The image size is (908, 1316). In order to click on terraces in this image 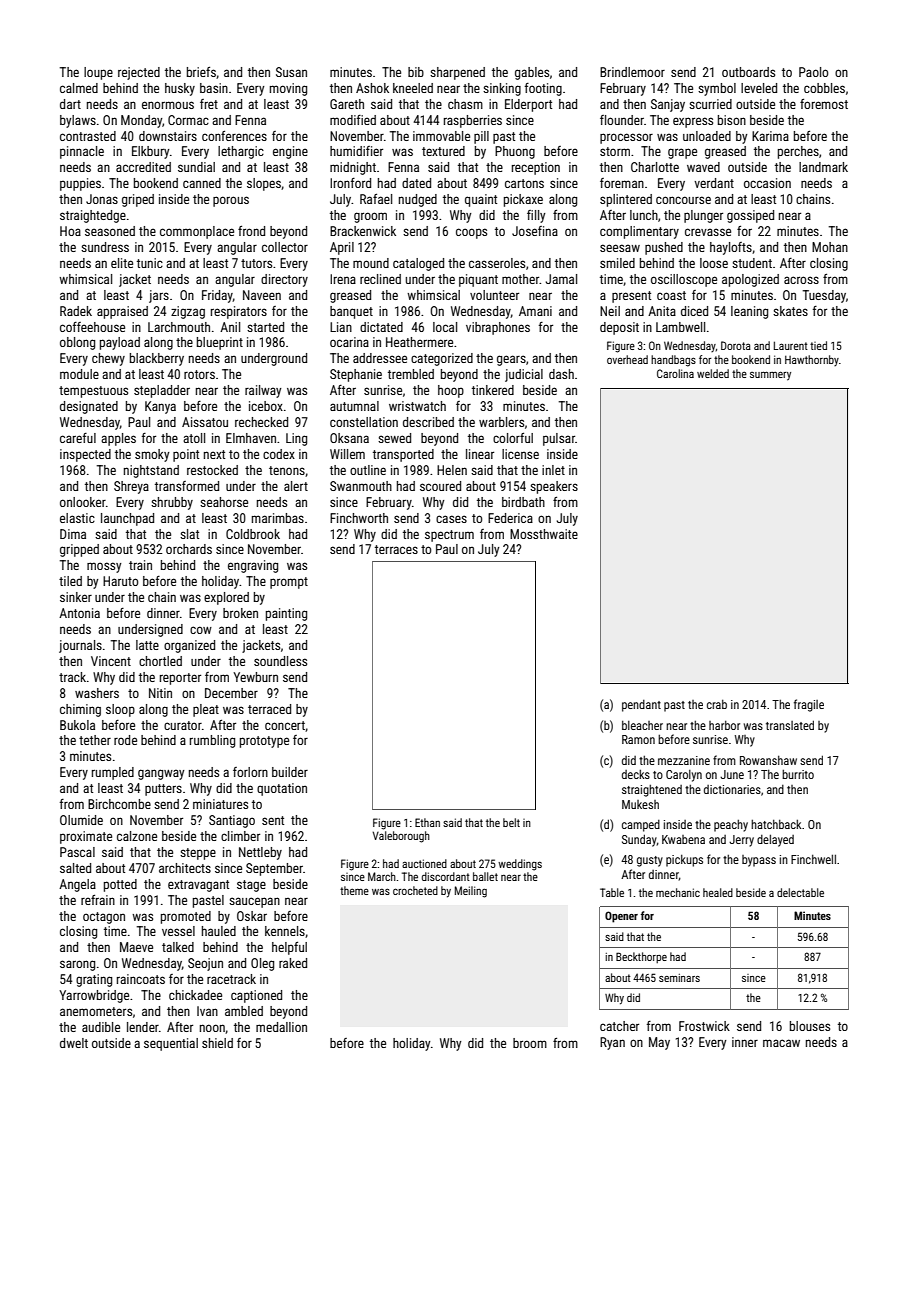, I will do `click(396, 549)`.
